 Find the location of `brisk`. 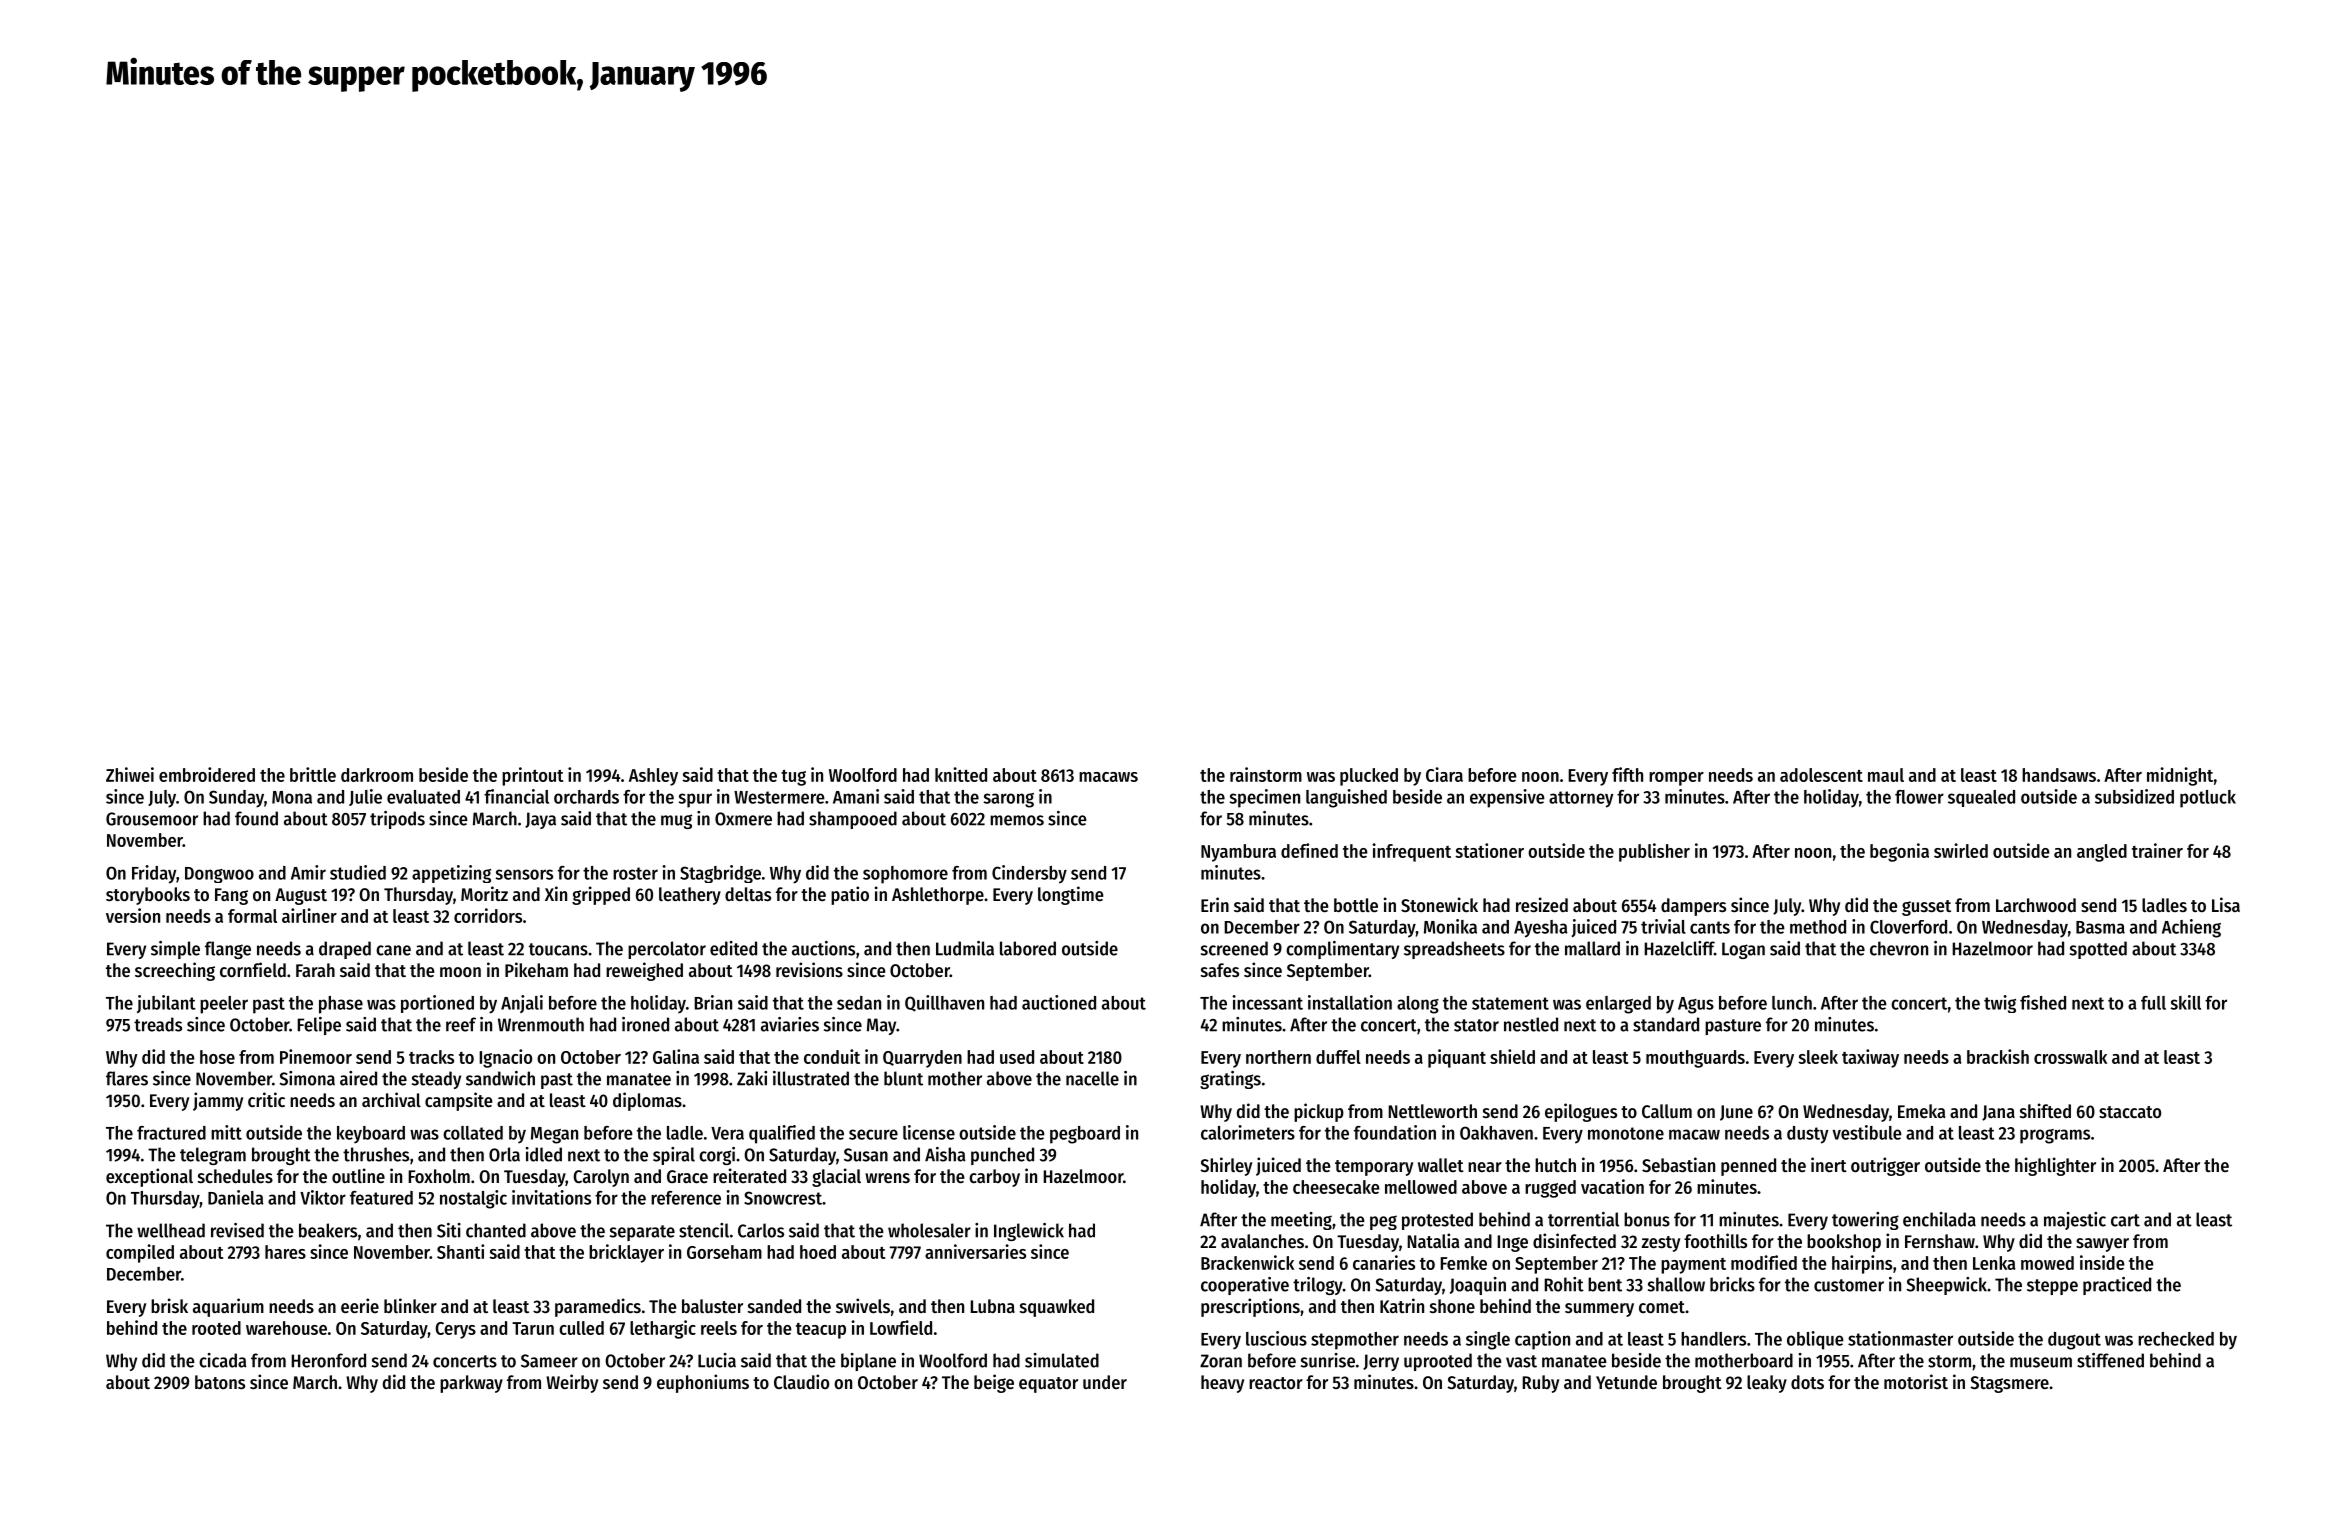

brisk is located at coordinates (169, 1305).
